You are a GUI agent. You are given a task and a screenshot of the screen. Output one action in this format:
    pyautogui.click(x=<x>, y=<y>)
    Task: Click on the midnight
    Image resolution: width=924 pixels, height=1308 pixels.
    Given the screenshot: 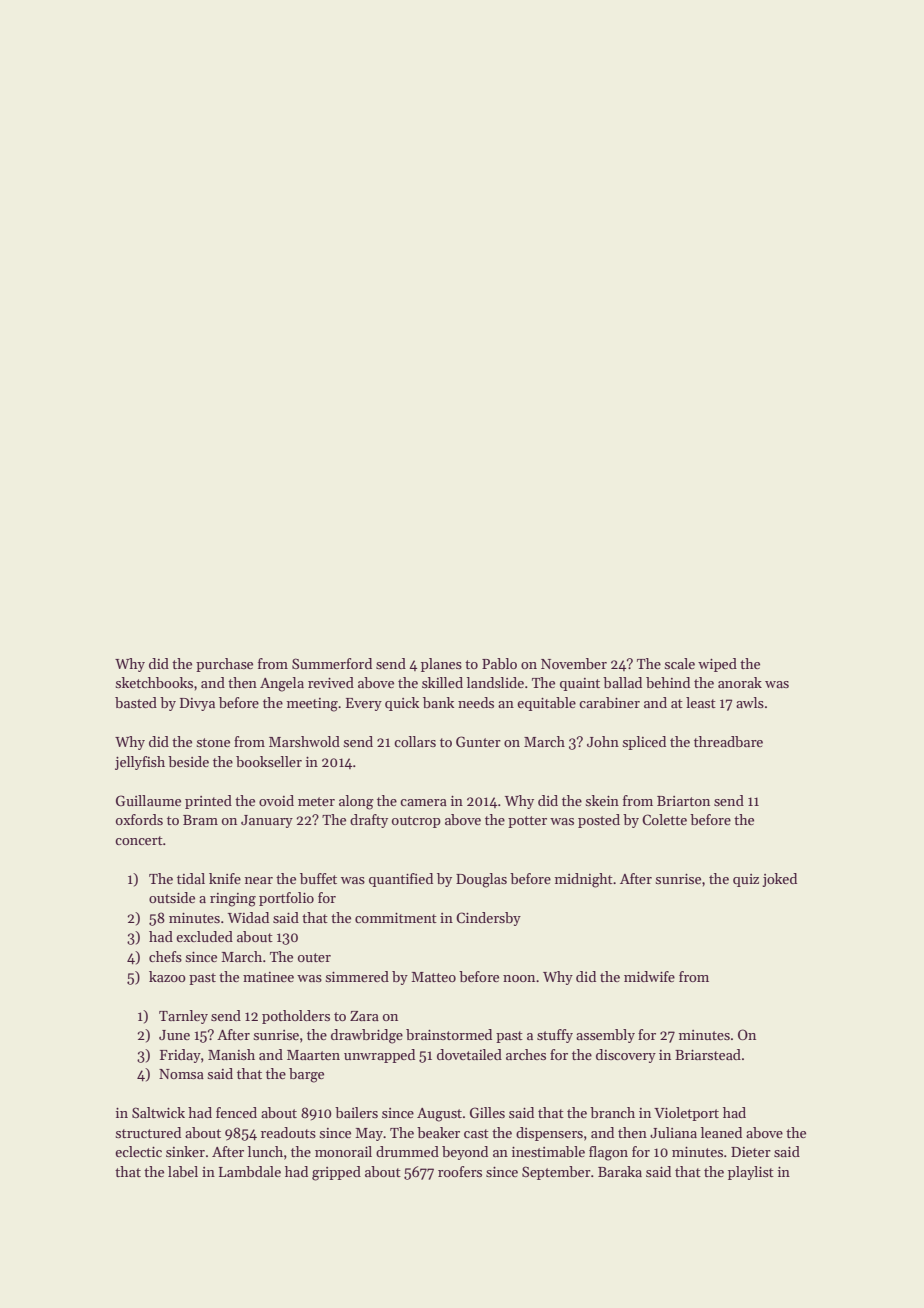 What is the action you would take?
    pyautogui.click(x=584, y=880)
